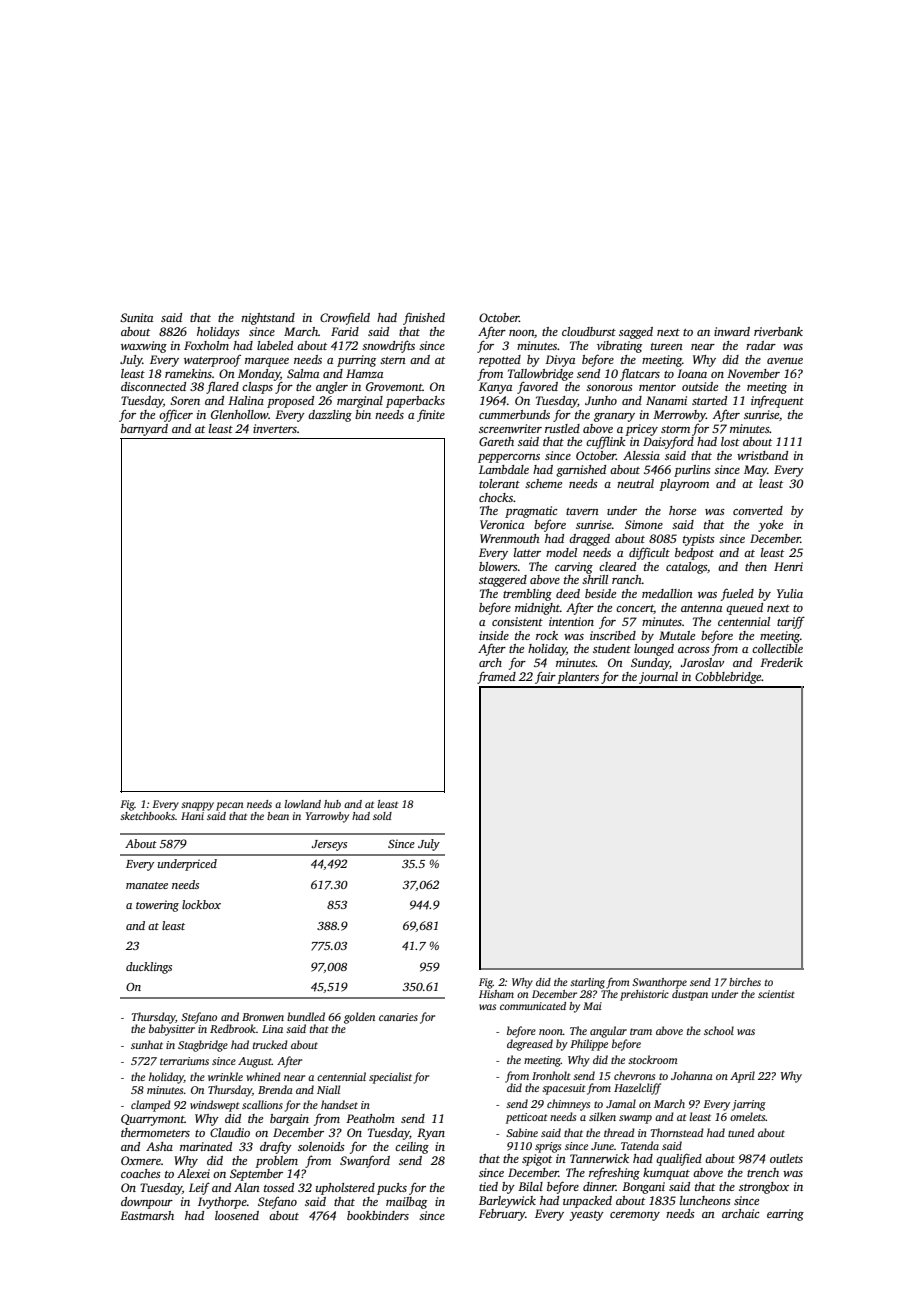  What do you see at coordinates (494, 635) in the screenshot?
I see `inside` at bounding box center [494, 635].
